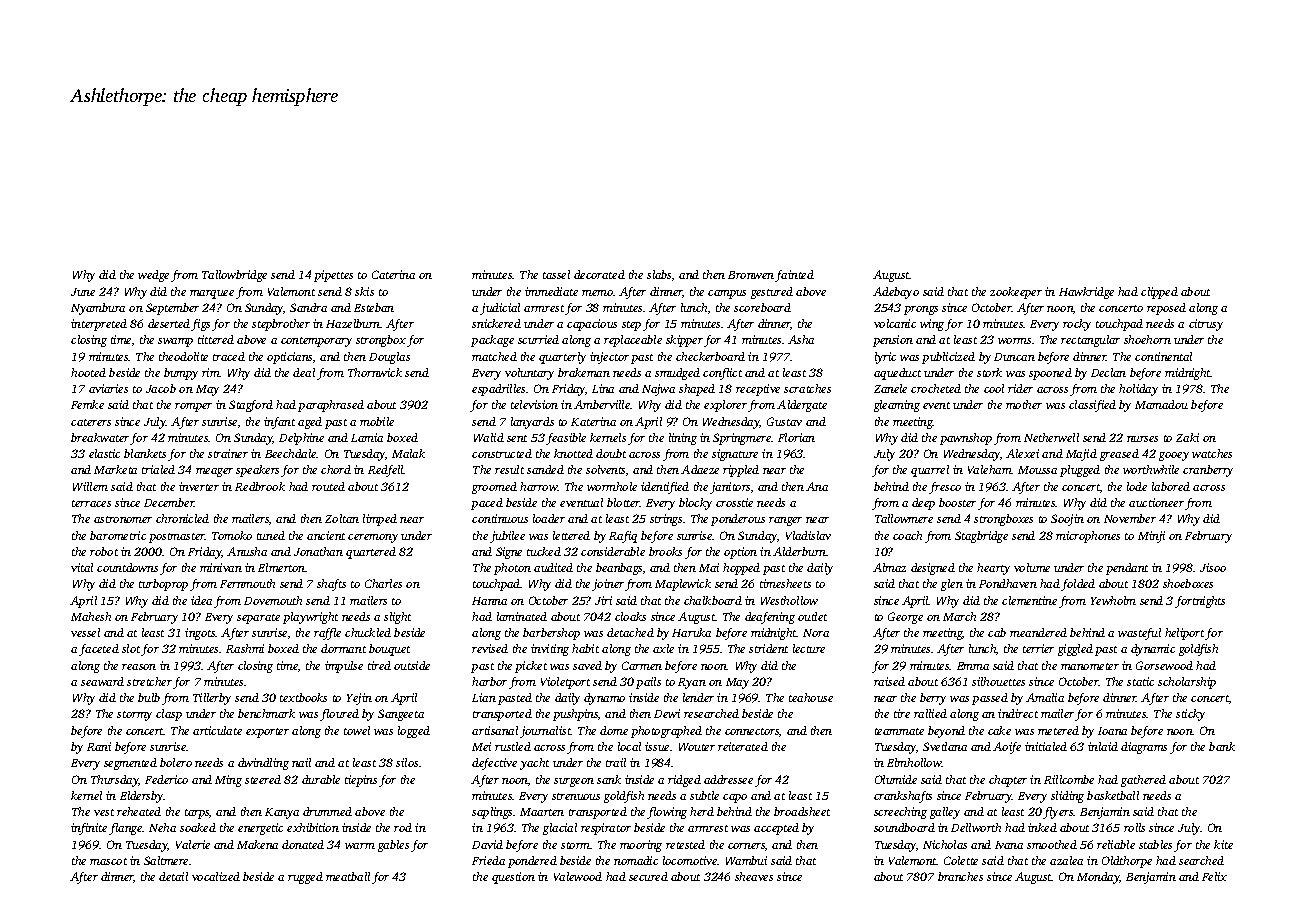 Image resolution: width=1308 pixels, height=924 pixels. What do you see at coordinates (945, 488) in the page?
I see `fresco` at bounding box center [945, 488].
